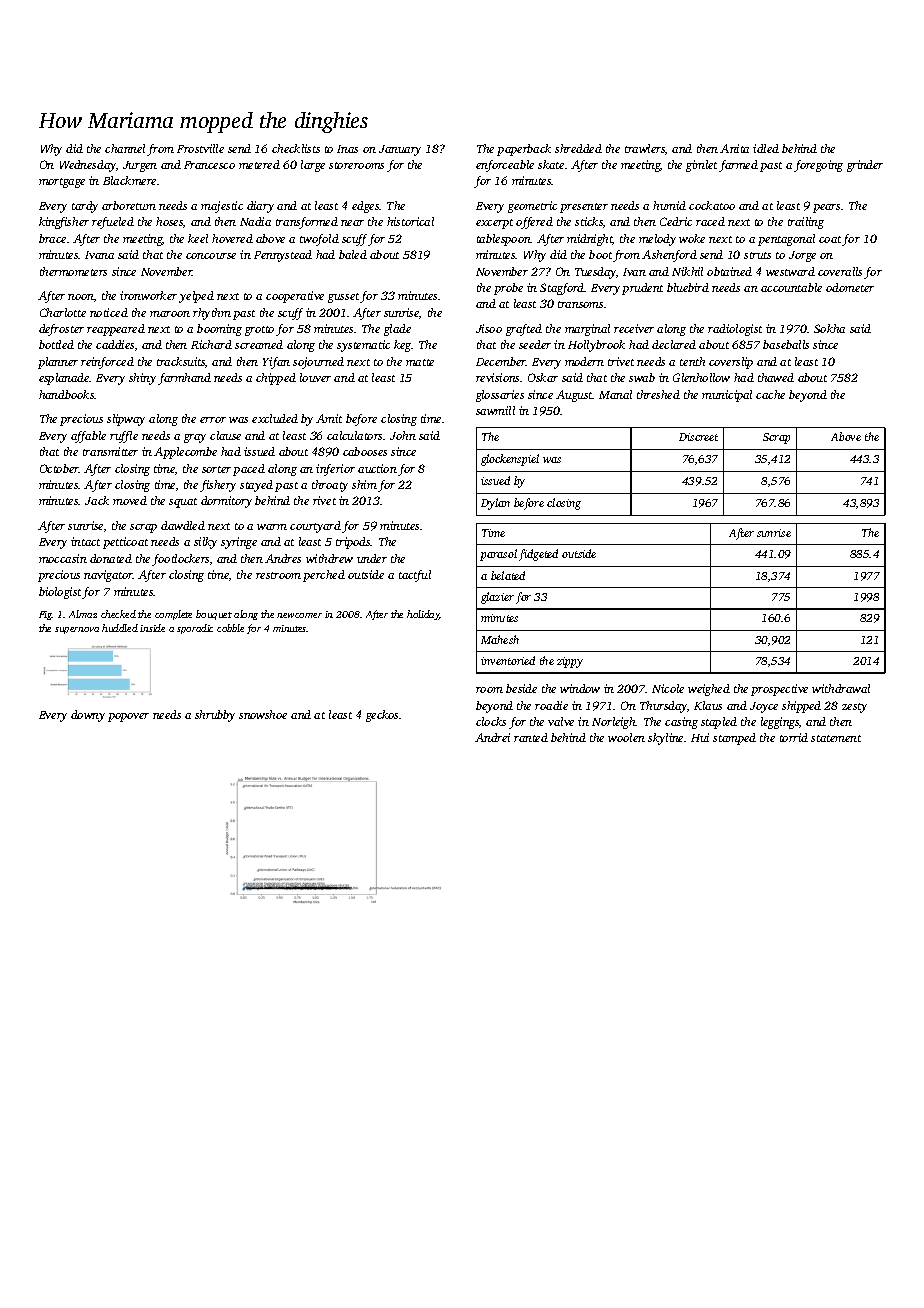 Image resolution: width=924 pixels, height=1308 pixels. I want to click on Jorge, so click(802, 256).
